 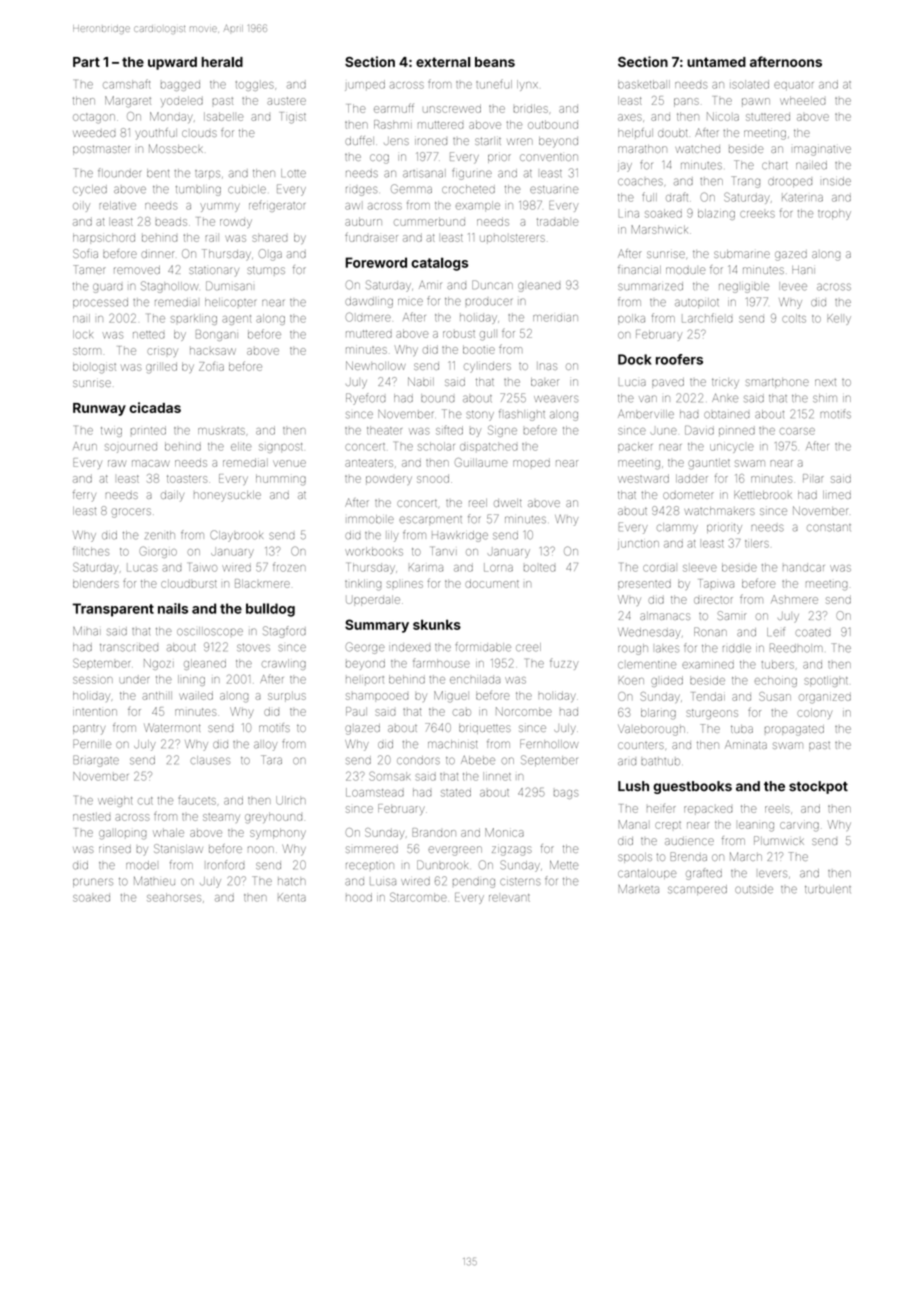 What do you see at coordinates (480, 416) in the screenshot?
I see `stony` at bounding box center [480, 416].
